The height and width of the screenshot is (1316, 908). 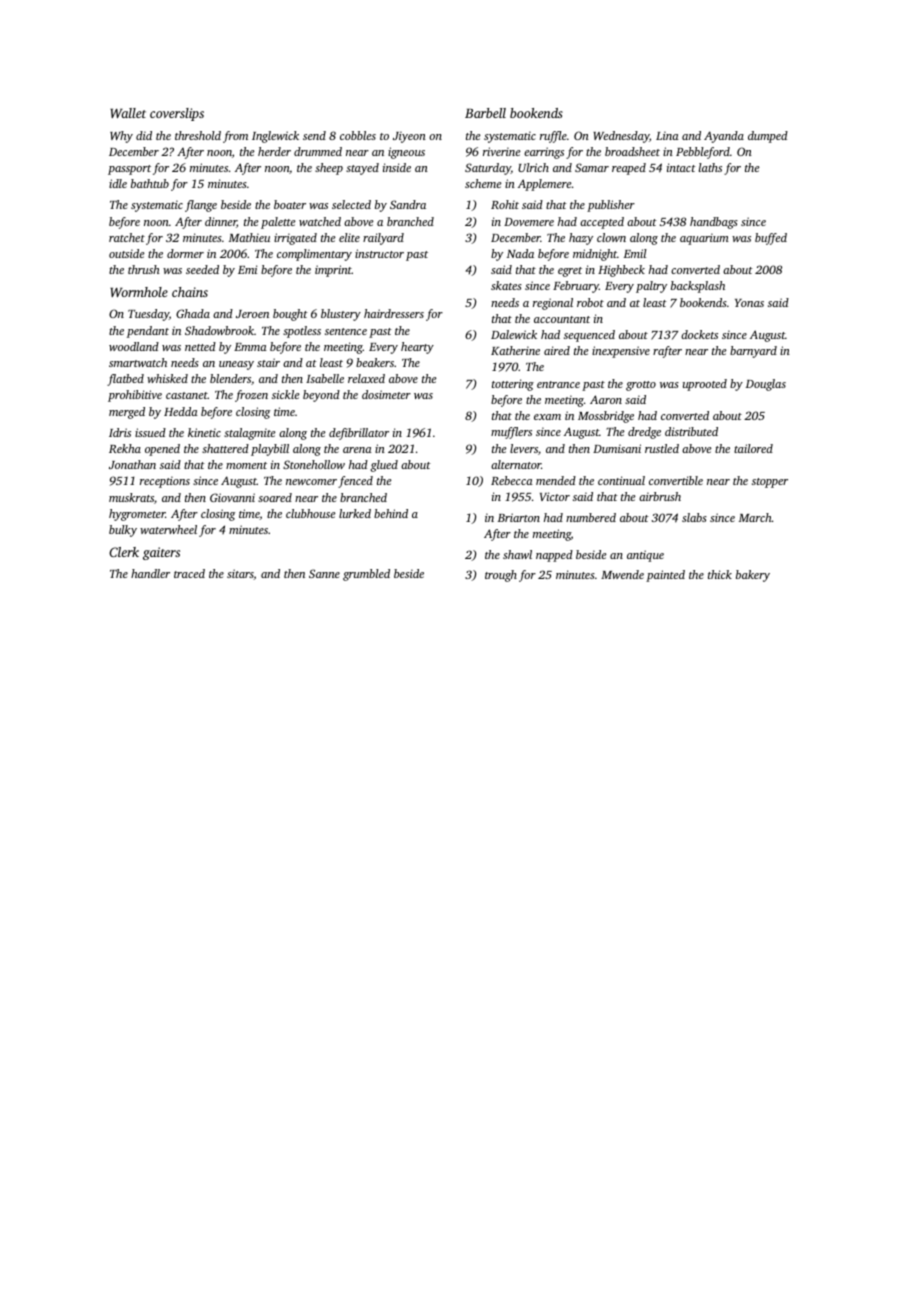 What do you see at coordinates (681, 167) in the screenshot?
I see `intact` at bounding box center [681, 167].
